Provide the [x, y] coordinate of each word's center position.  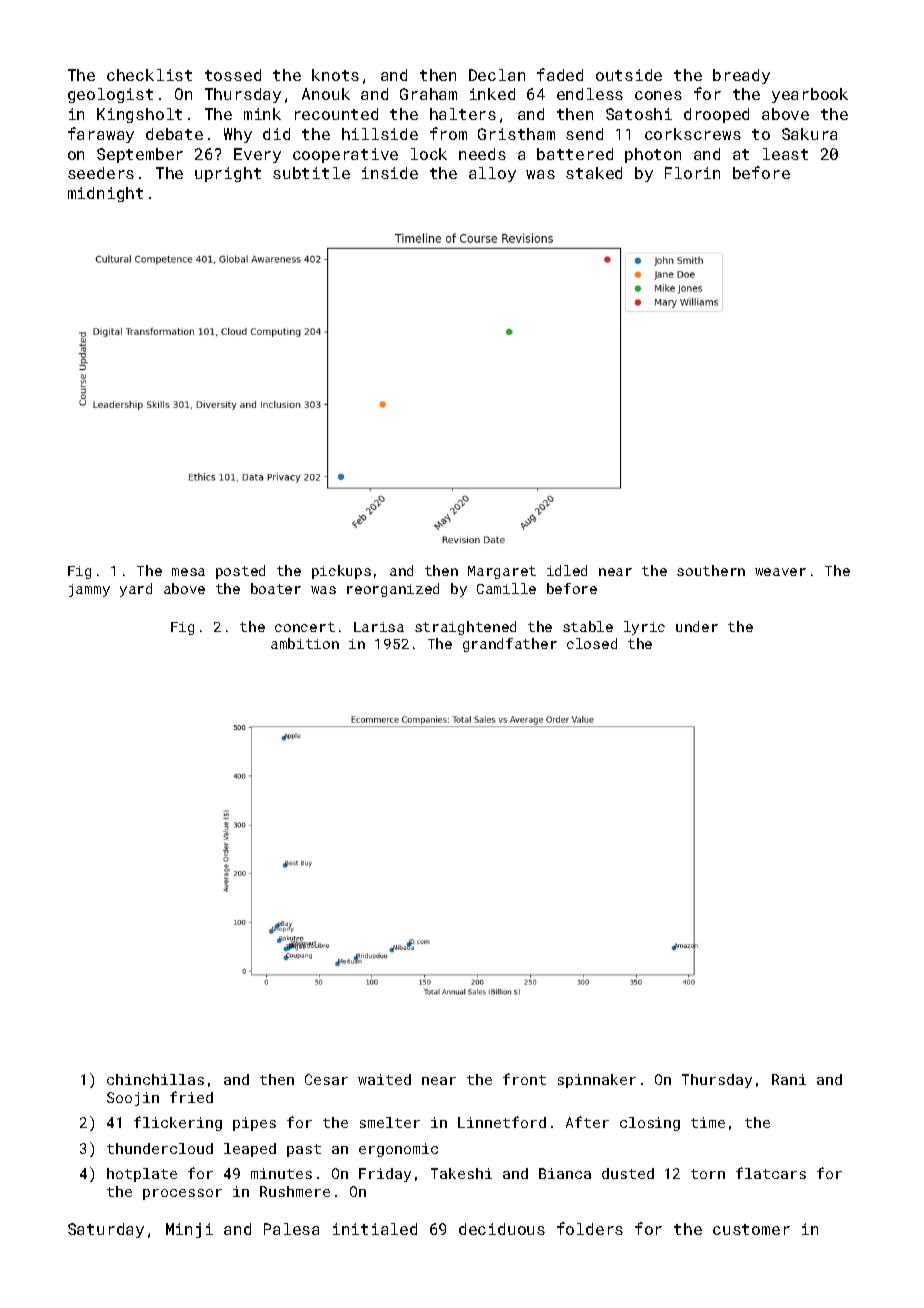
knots [335, 75]
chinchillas [155, 1079]
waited [384, 1079]
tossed [233, 75]
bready [741, 76]
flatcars [771, 1173]
